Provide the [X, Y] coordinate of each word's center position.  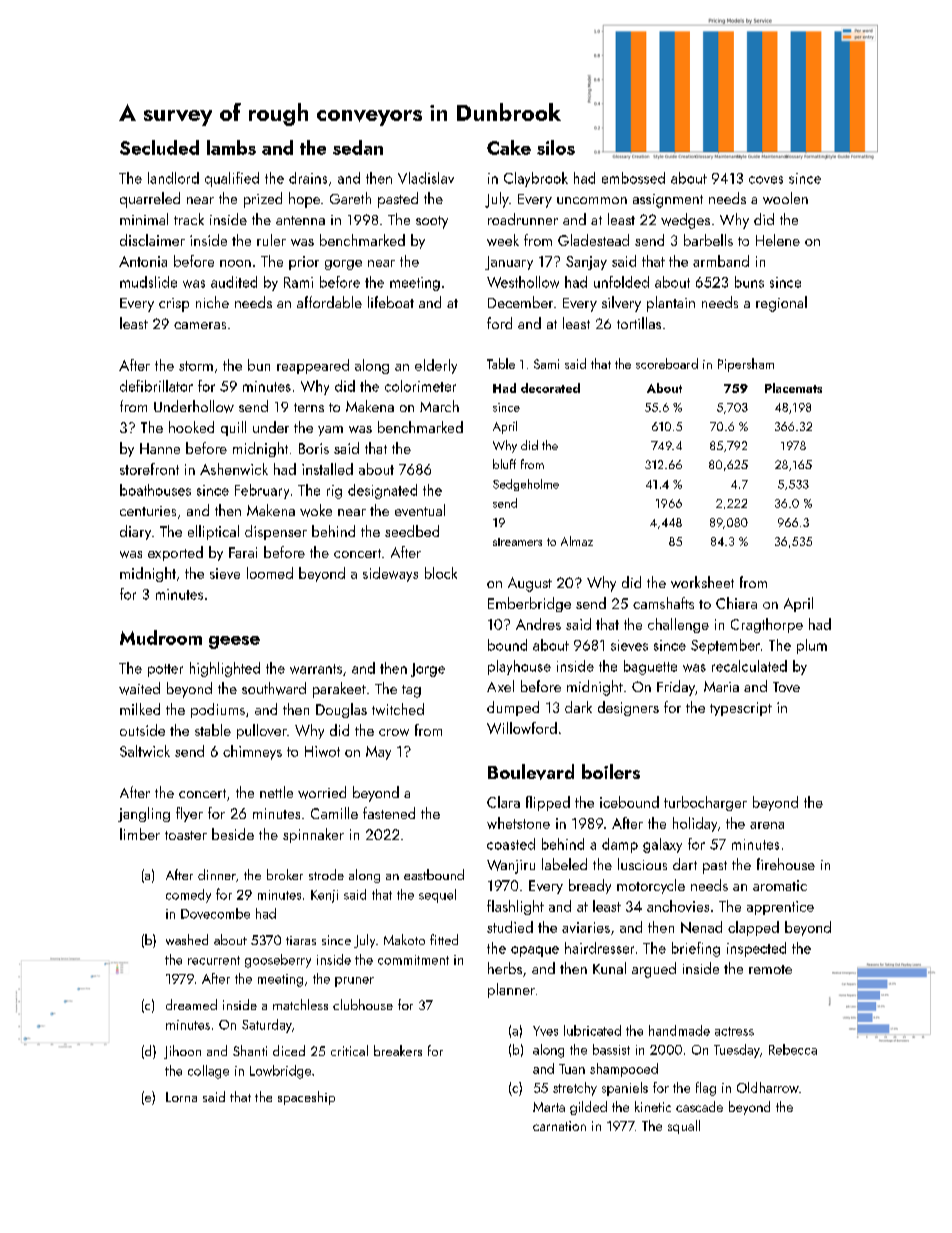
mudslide [148, 282]
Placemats [793, 388]
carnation [559, 1126]
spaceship [306, 1098]
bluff [504, 464]
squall [684, 1127]
